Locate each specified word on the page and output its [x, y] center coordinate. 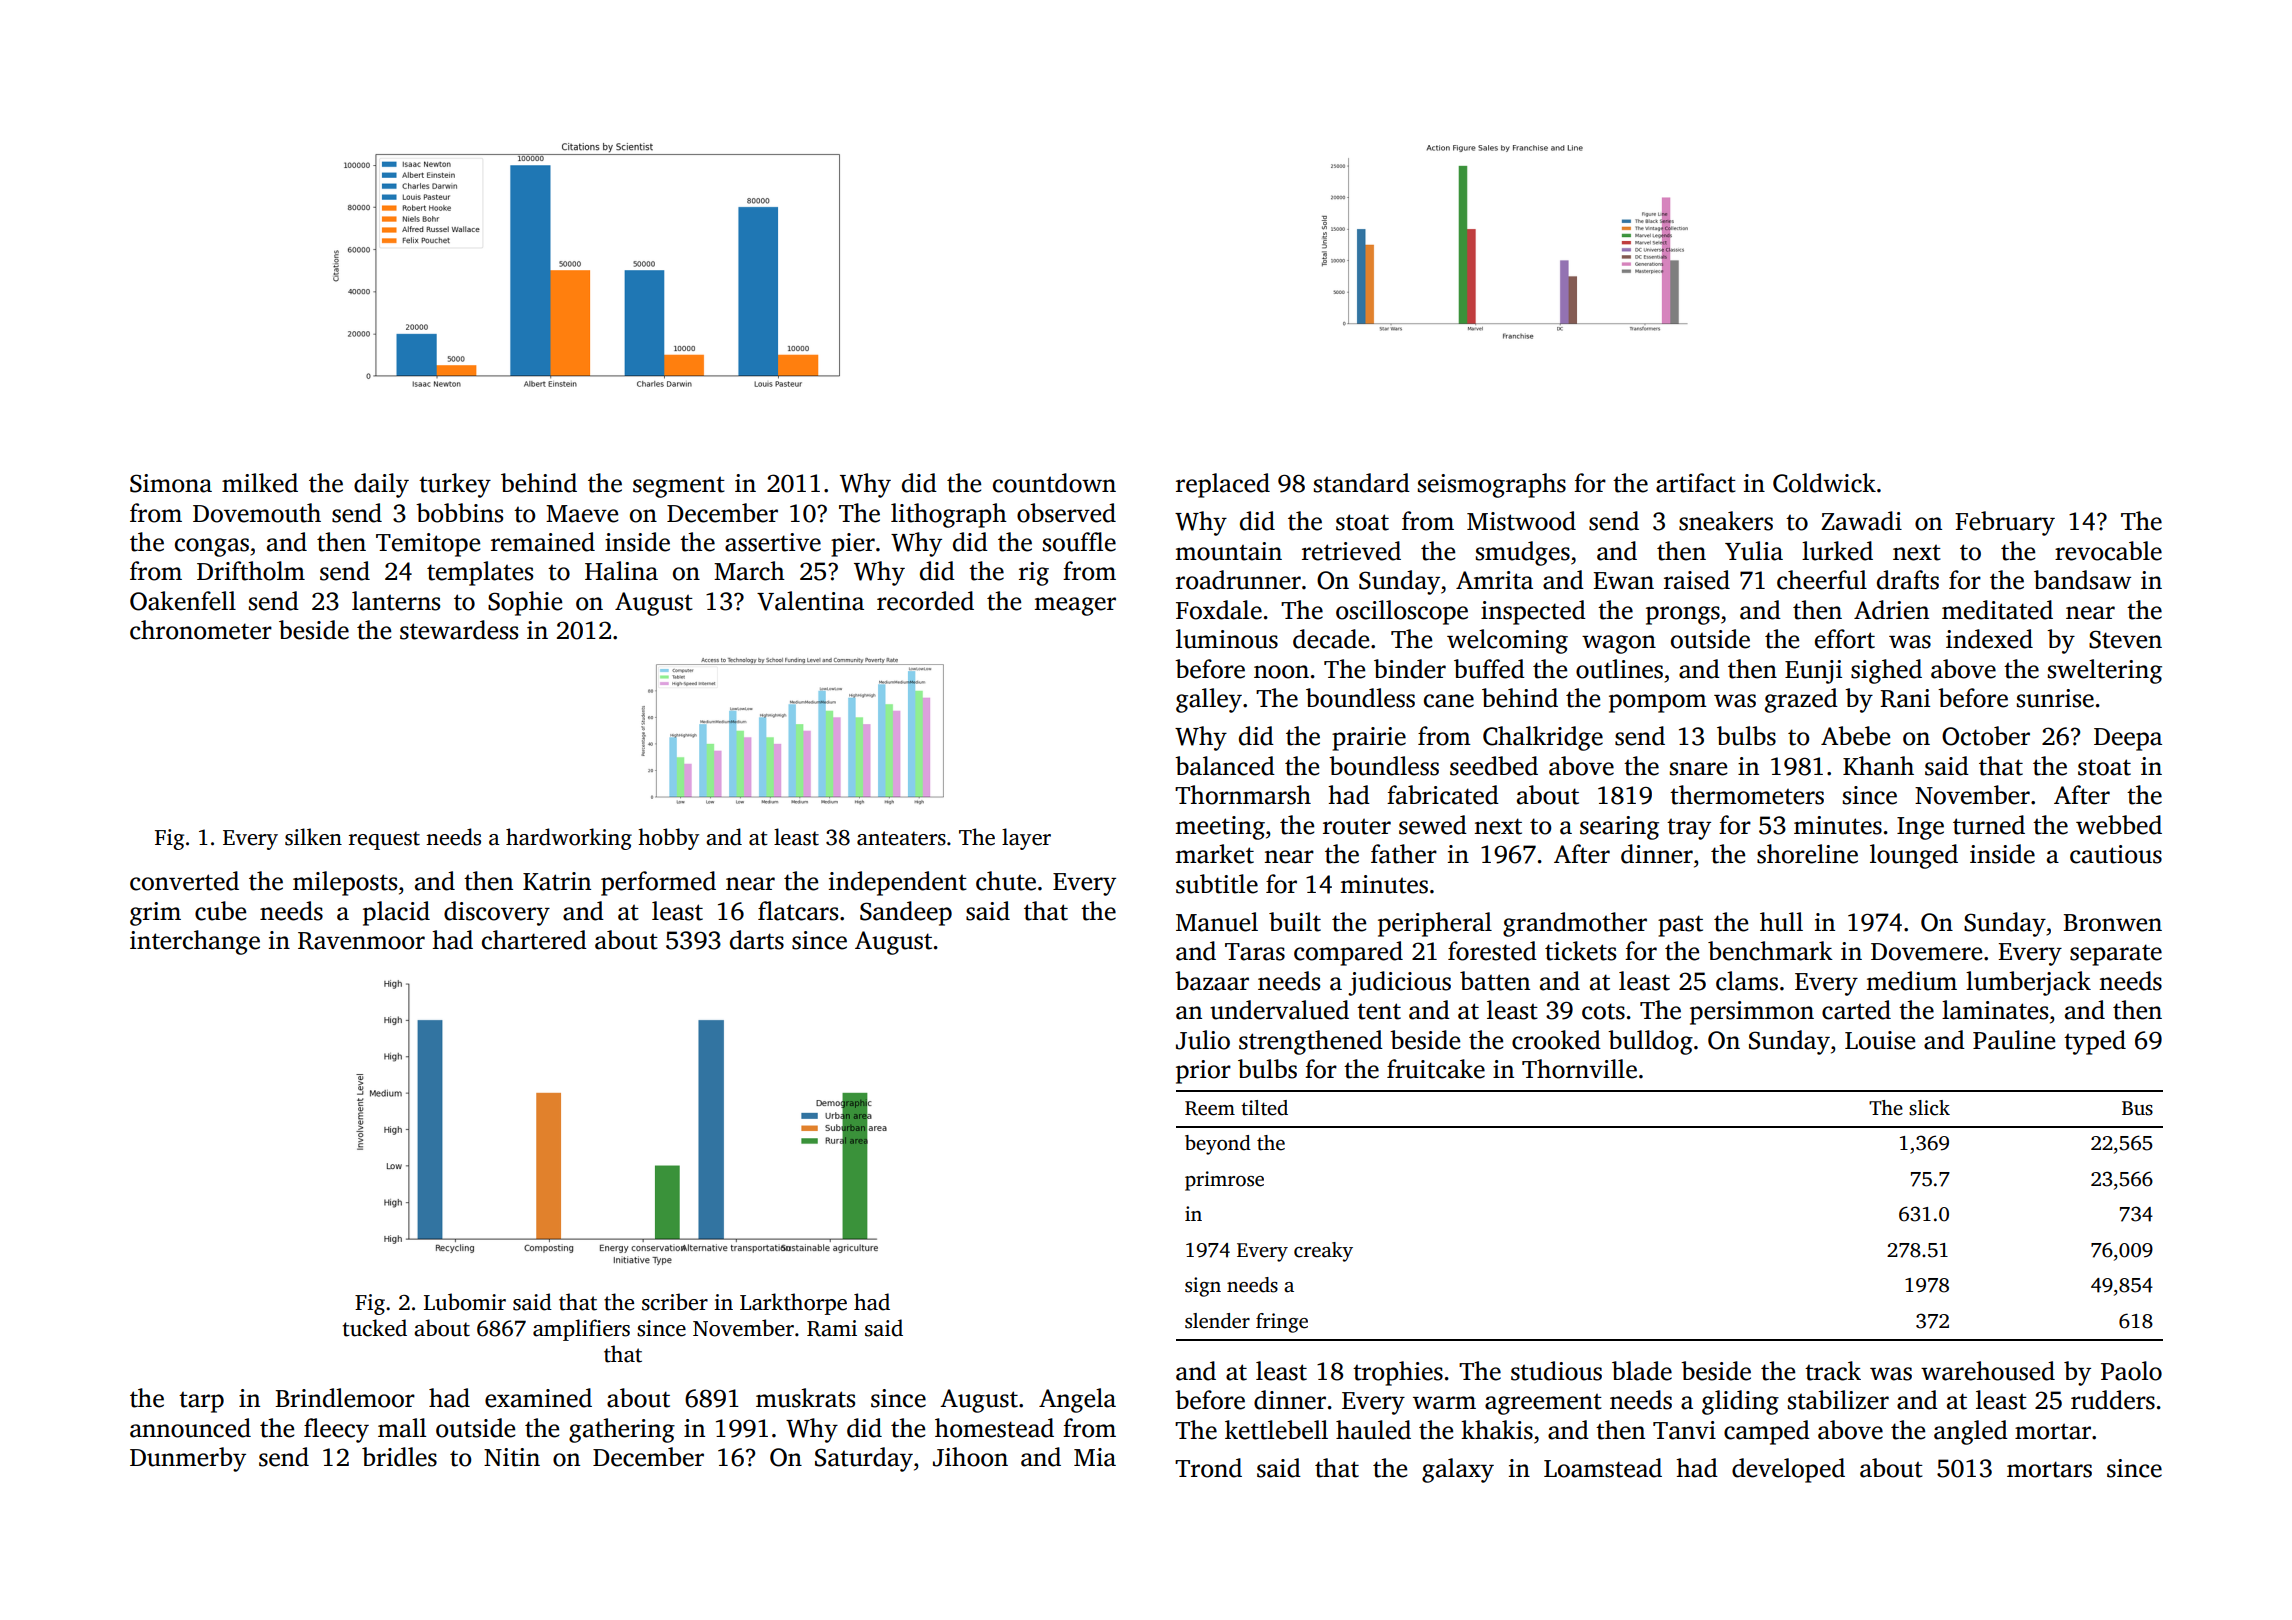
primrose [1224, 1181]
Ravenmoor [361, 941]
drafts [1908, 580]
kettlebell [1276, 1430]
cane [1449, 701]
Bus [2137, 1108]
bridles [399, 1457]
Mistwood [1521, 521]
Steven [2125, 639]
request [384, 840]
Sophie [525, 603]
